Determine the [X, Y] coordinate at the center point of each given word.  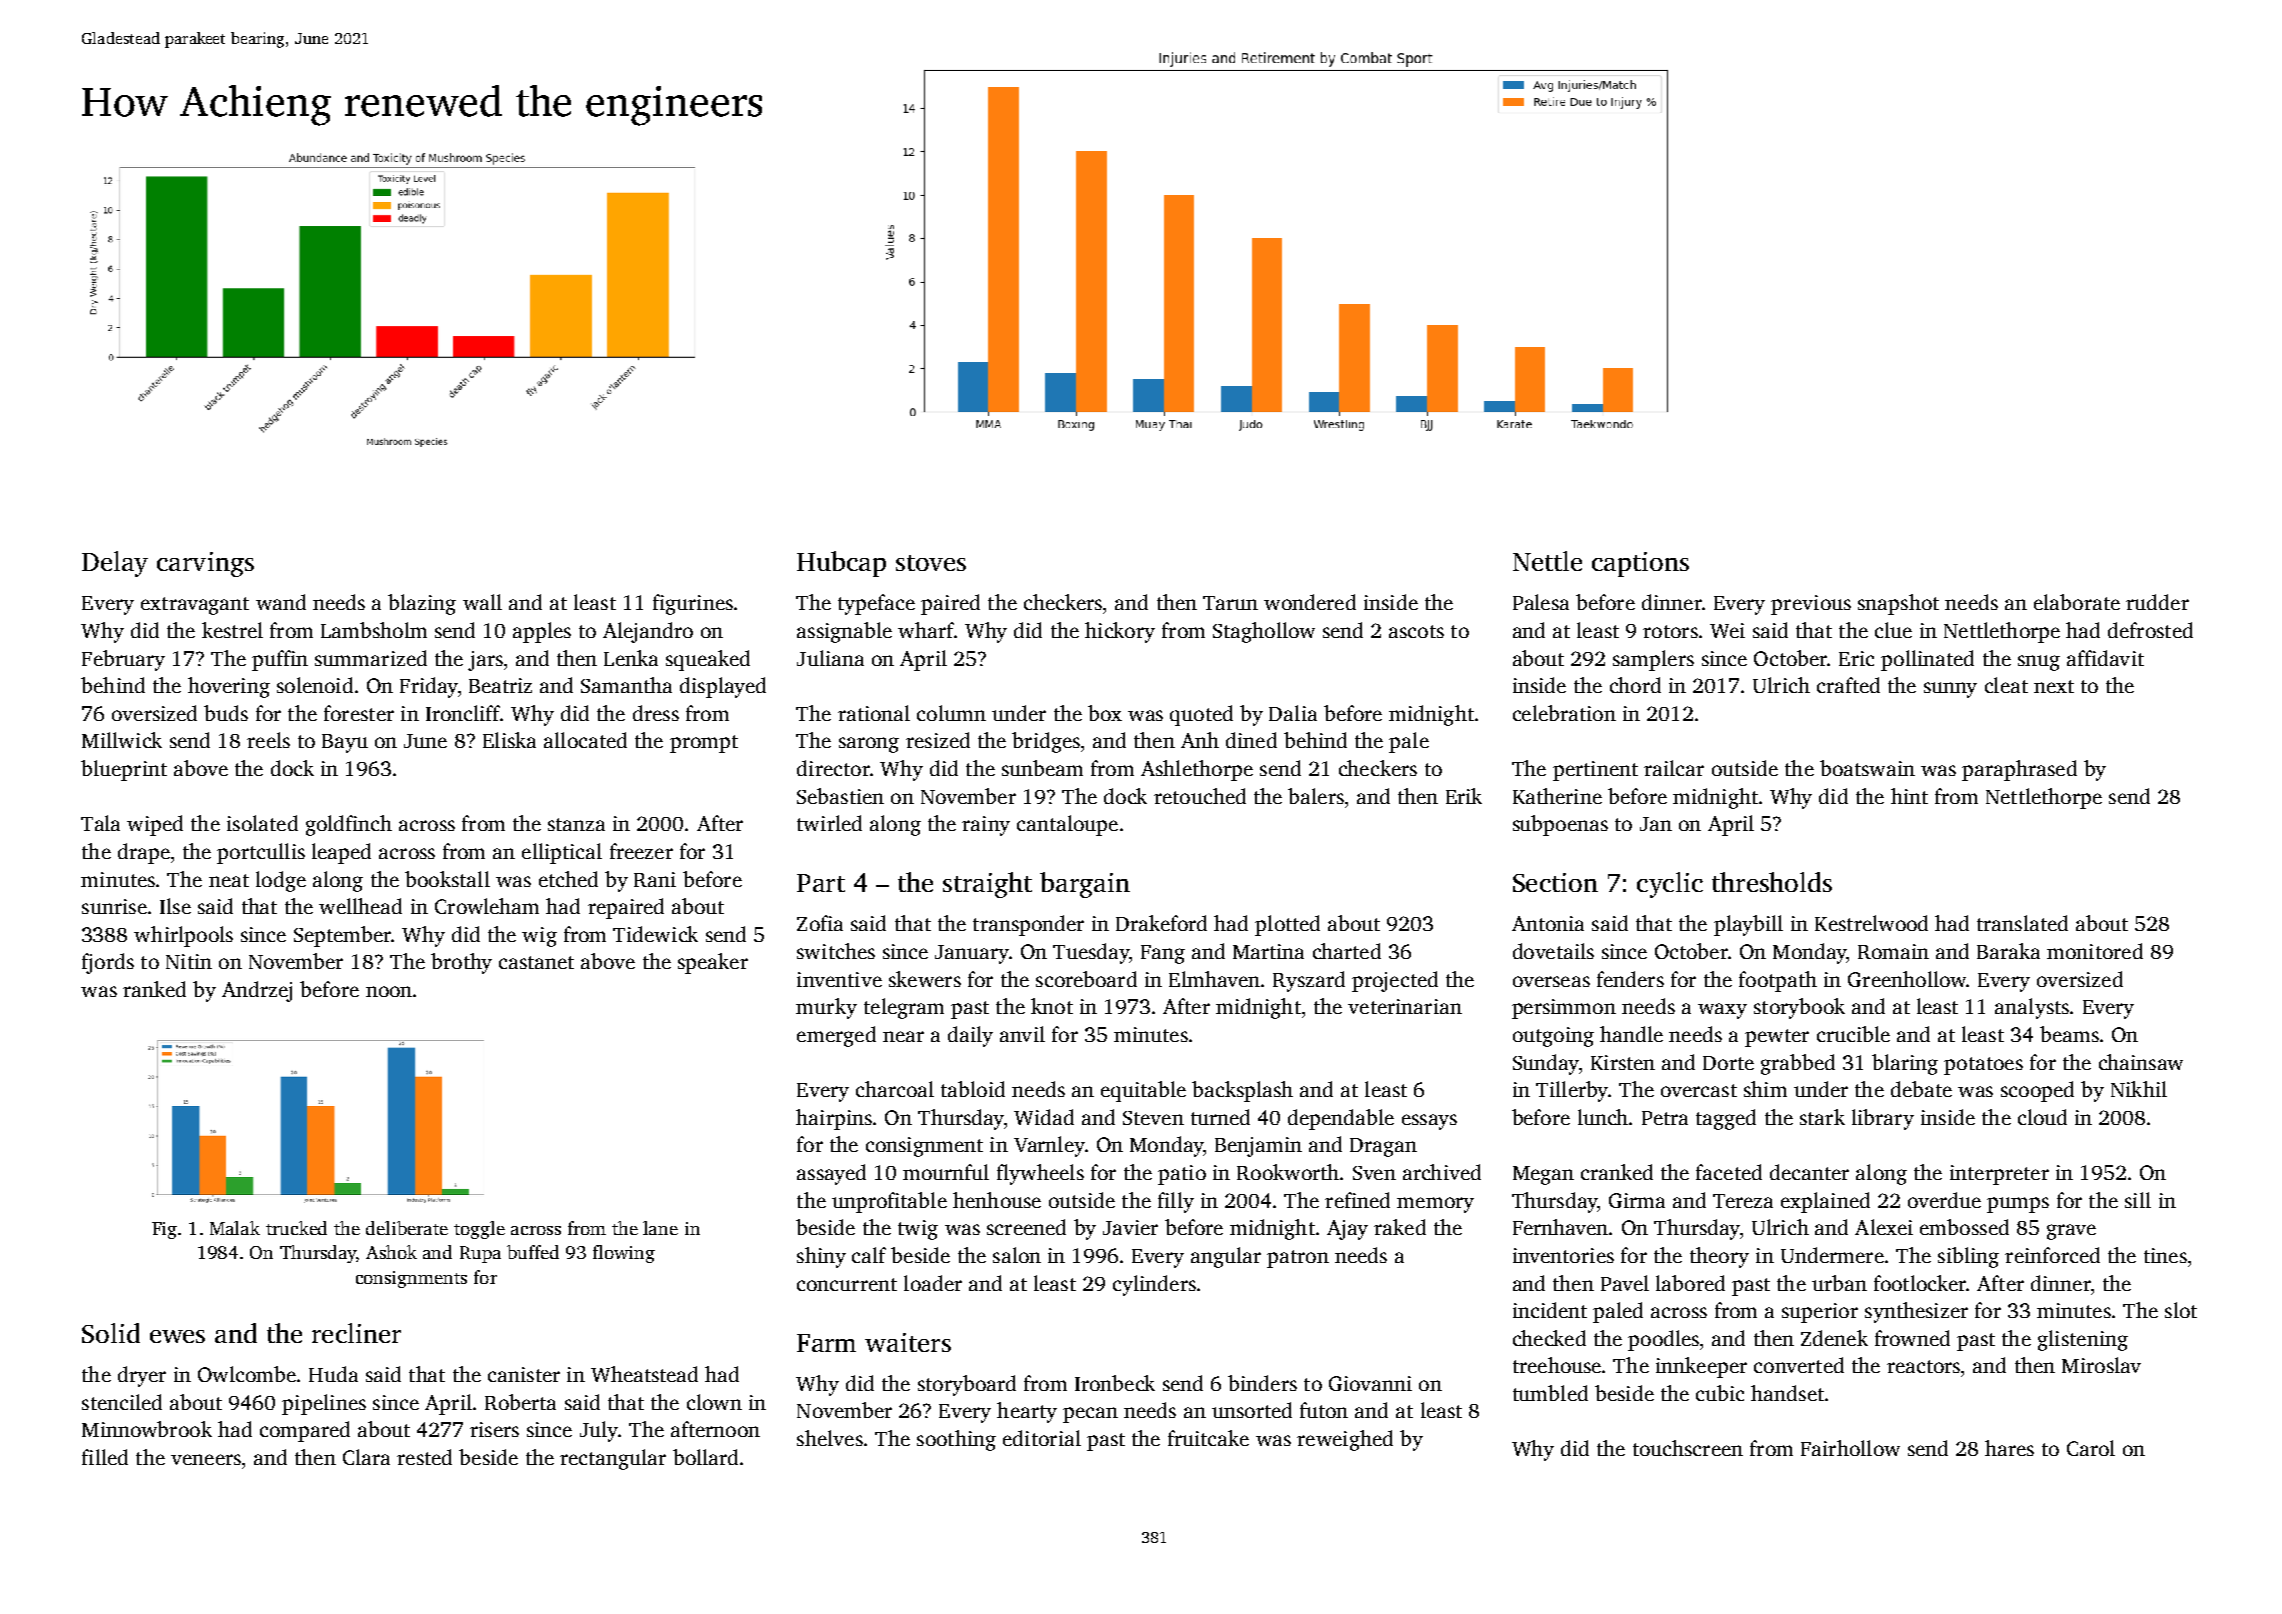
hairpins [834, 1119]
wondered [1310, 602]
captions [1640, 564]
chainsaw [2141, 1062]
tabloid [973, 1089]
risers [494, 1429]
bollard [705, 1457]
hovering [229, 687]
